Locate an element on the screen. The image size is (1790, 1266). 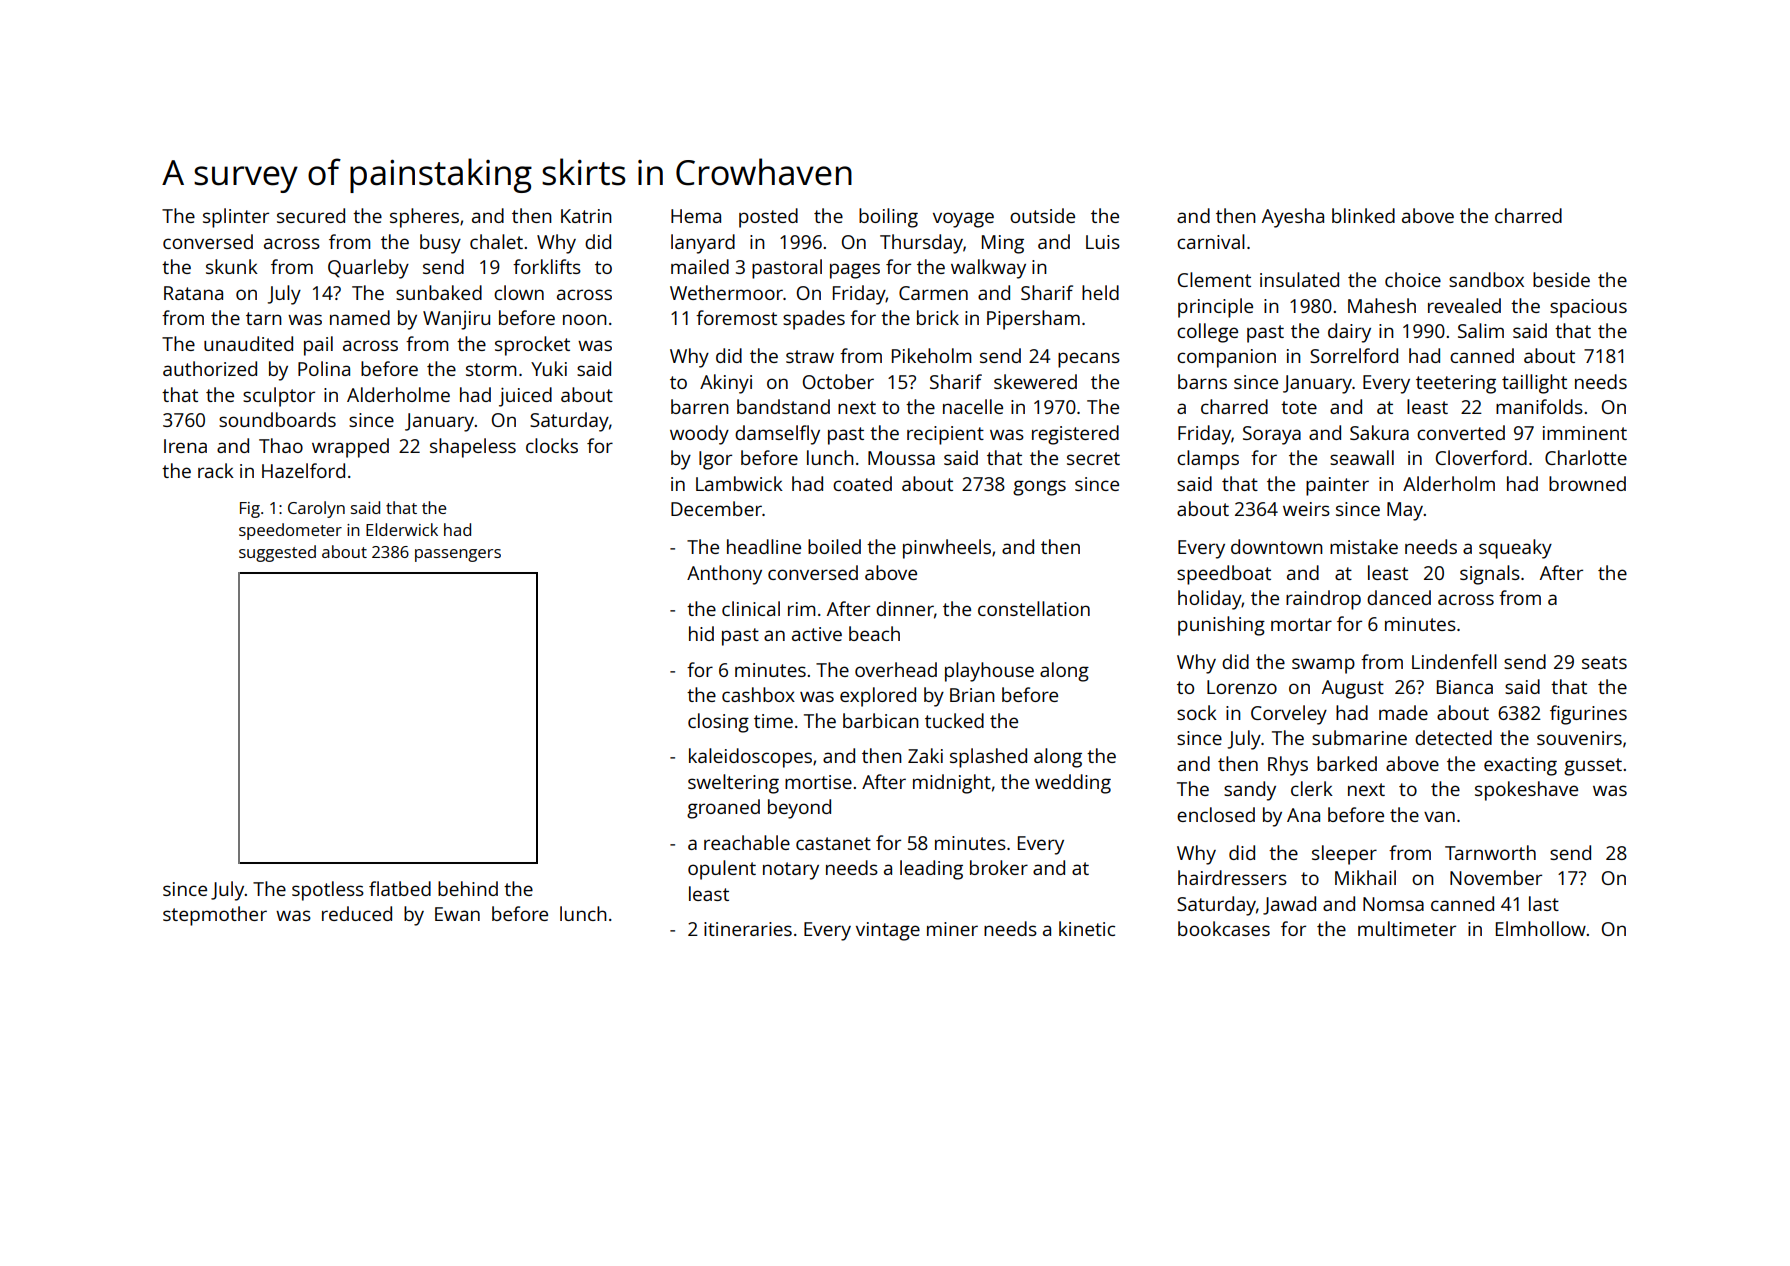
carnival is located at coordinates (1211, 241).
